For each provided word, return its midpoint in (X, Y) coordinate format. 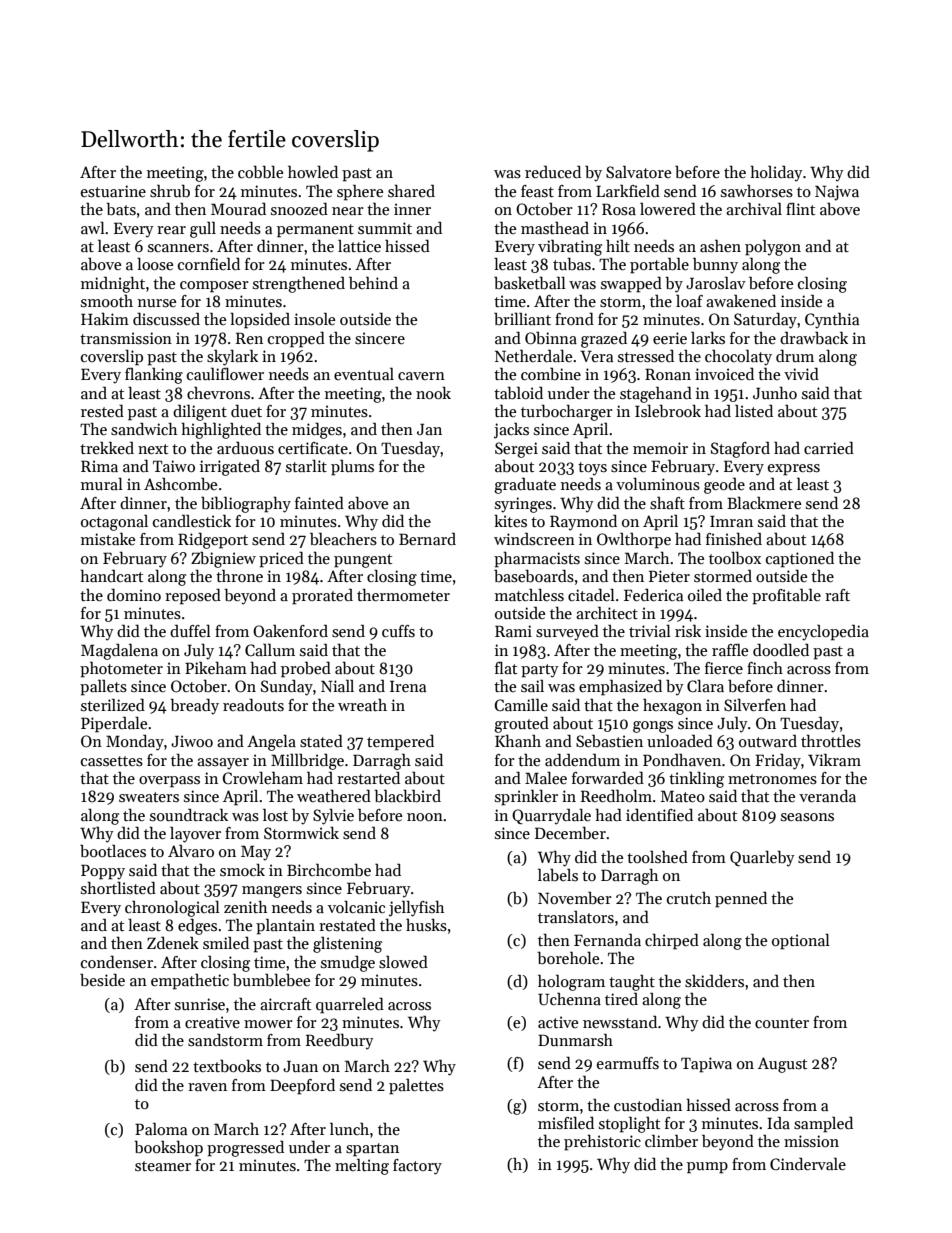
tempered (400, 742)
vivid (801, 374)
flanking (154, 376)
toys (592, 469)
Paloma (161, 1129)
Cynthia (832, 321)
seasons (807, 817)
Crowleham (262, 778)
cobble (260, 172)
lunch (349, 1128)
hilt (618, 245)
